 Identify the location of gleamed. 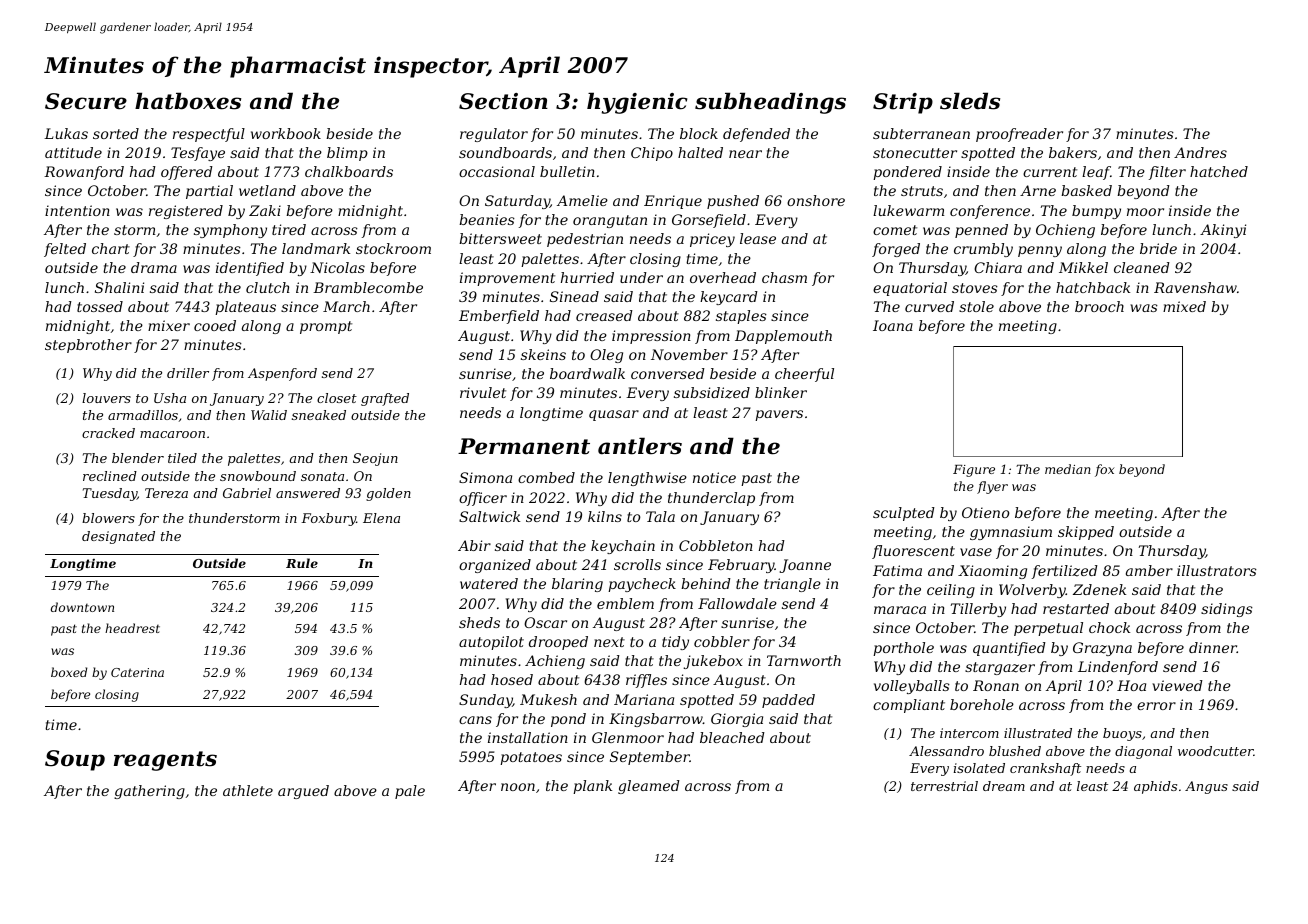
(649, 787).
